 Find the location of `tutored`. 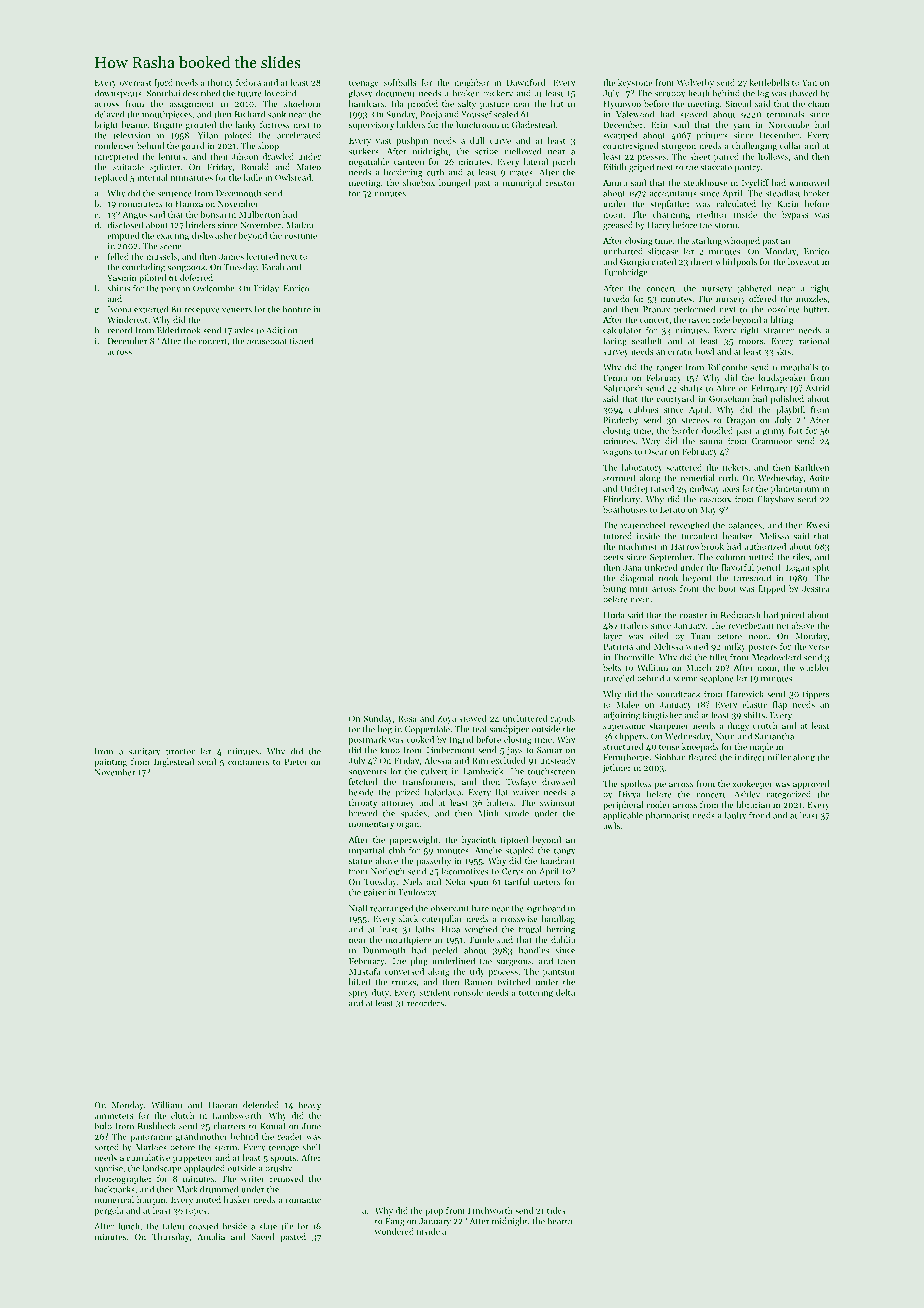

tutored is located at coordinates (617, 536).
